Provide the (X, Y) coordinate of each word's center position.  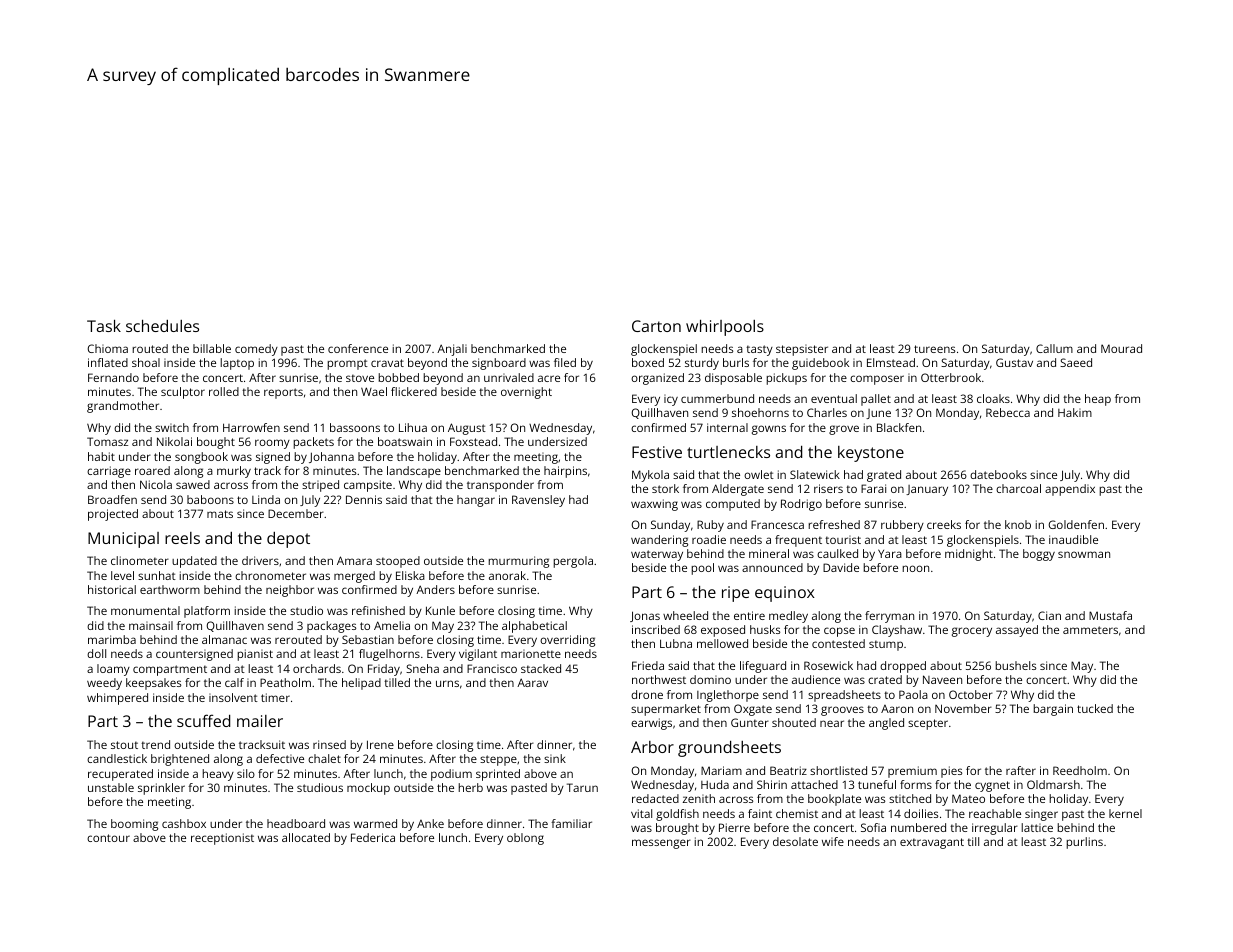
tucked (1095, 708)
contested (838, 643)
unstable (111, 787)
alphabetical (534, 627)
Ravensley (538, 501)
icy (671, 400)
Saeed (1076, 362)
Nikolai (174, 441)
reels (182, 538)
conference (358, 348)
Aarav (532, 682)
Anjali (452, 350)
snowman (1084, 554)
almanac (224, 639)
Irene (380, 744)
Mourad (1121, 348)
